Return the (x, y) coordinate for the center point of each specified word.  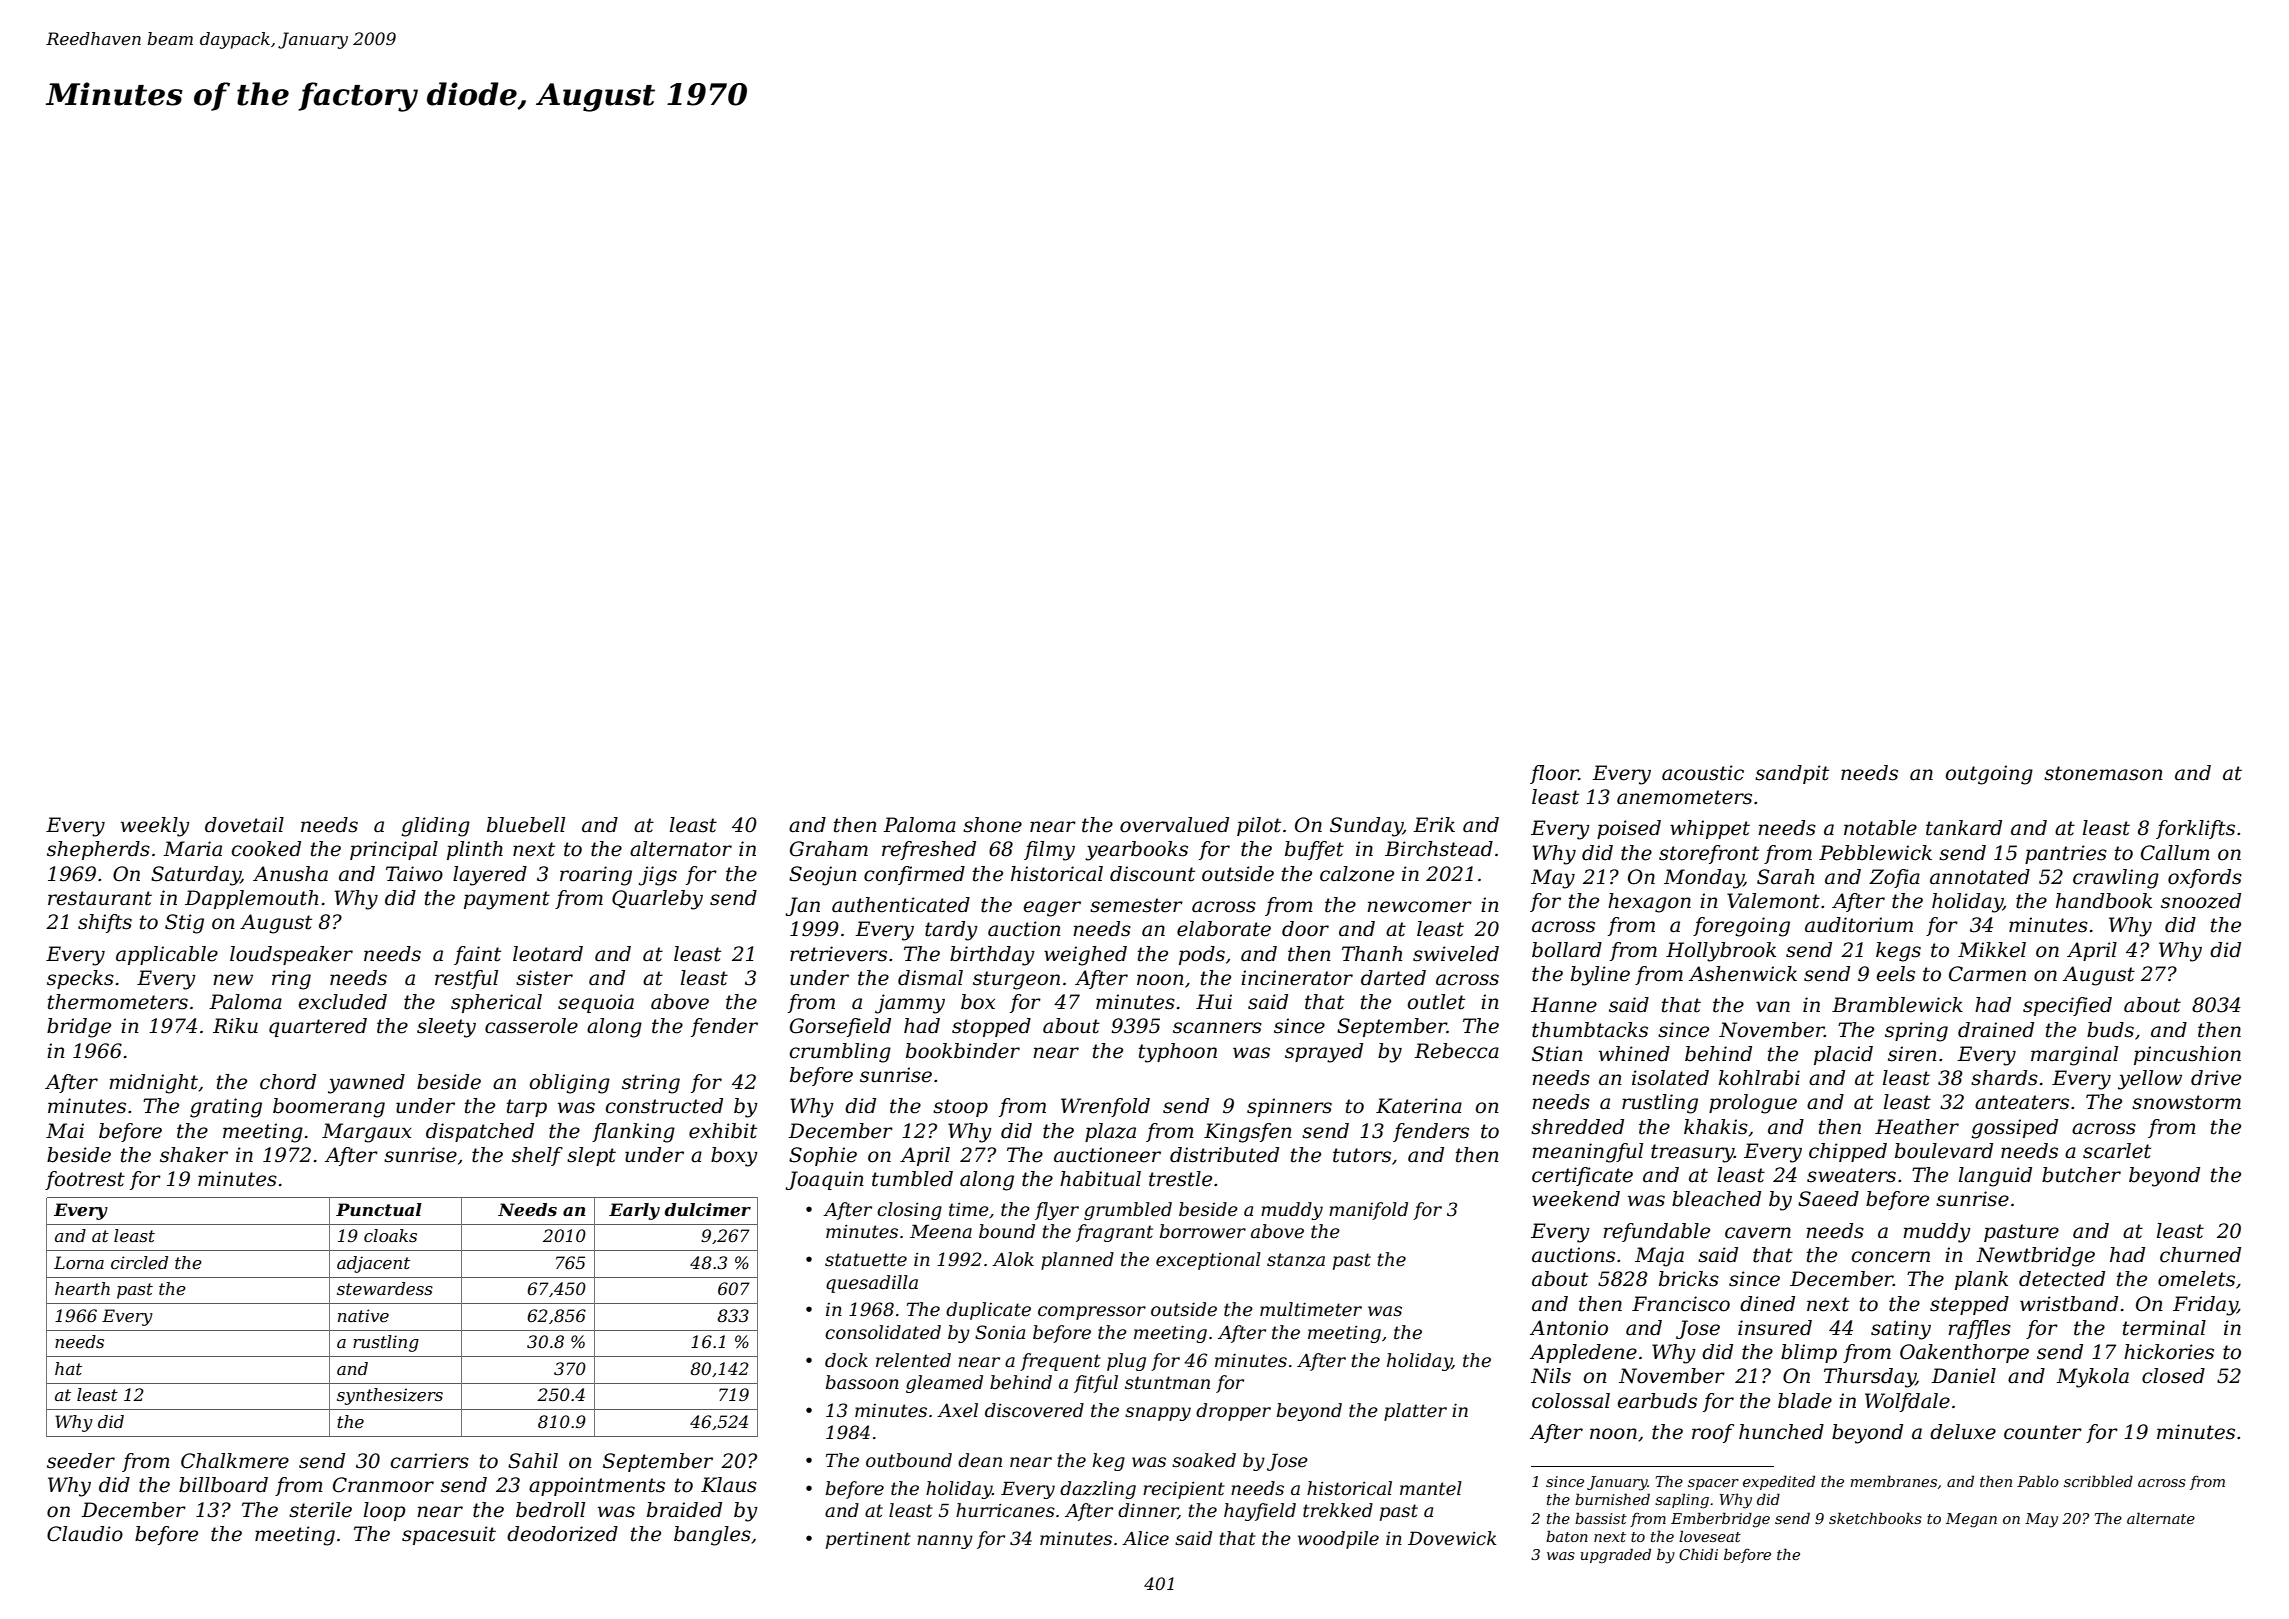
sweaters (1851, 1175)
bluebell (526, 825)
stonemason (2103, 773)
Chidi (1698, 1554)
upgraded (1616, 1556)
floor (1554, 774)
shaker (194, 1155)
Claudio (85, 1534)
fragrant (1114, 1233)
